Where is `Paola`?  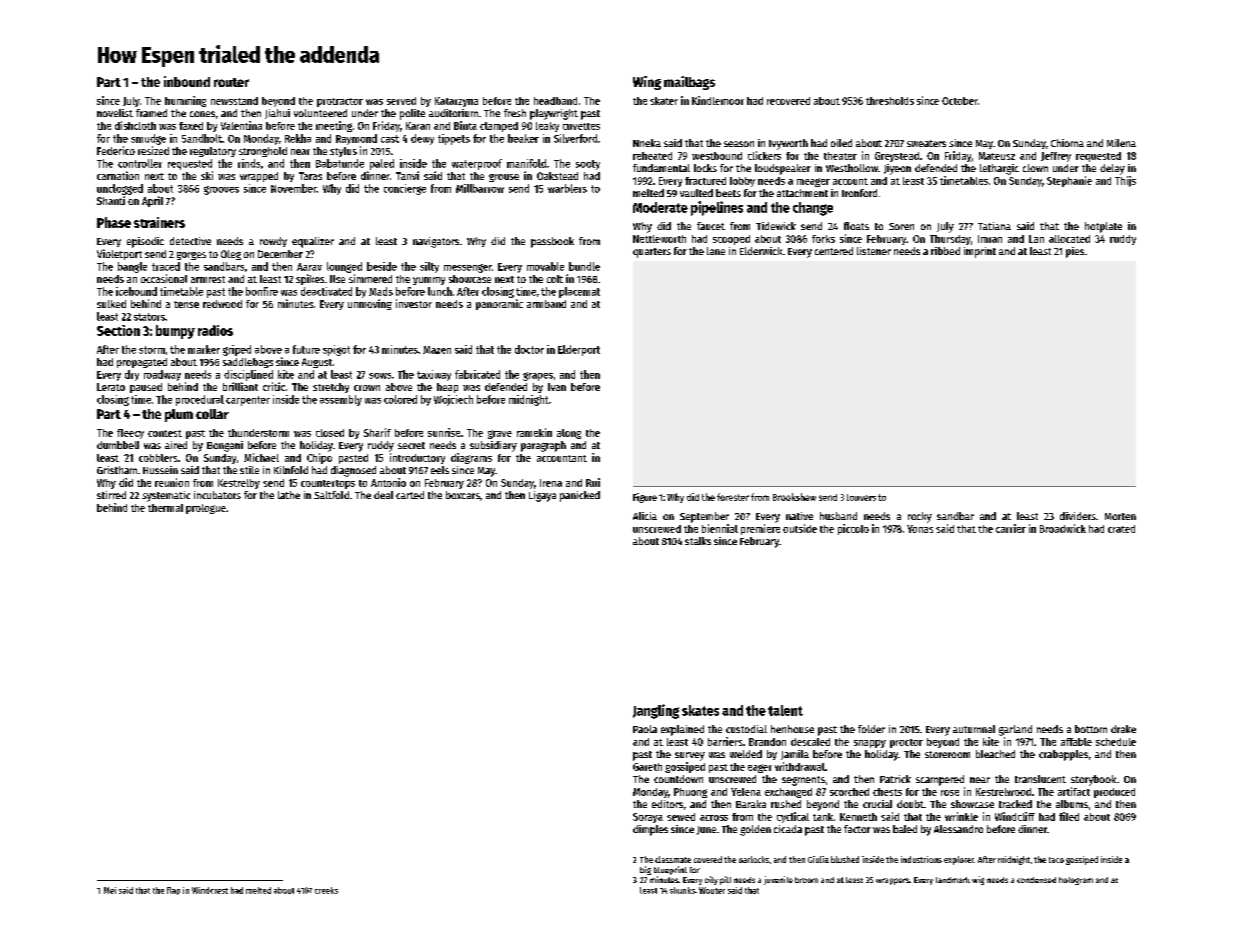
Paola is located at coordinates (645, 729).
